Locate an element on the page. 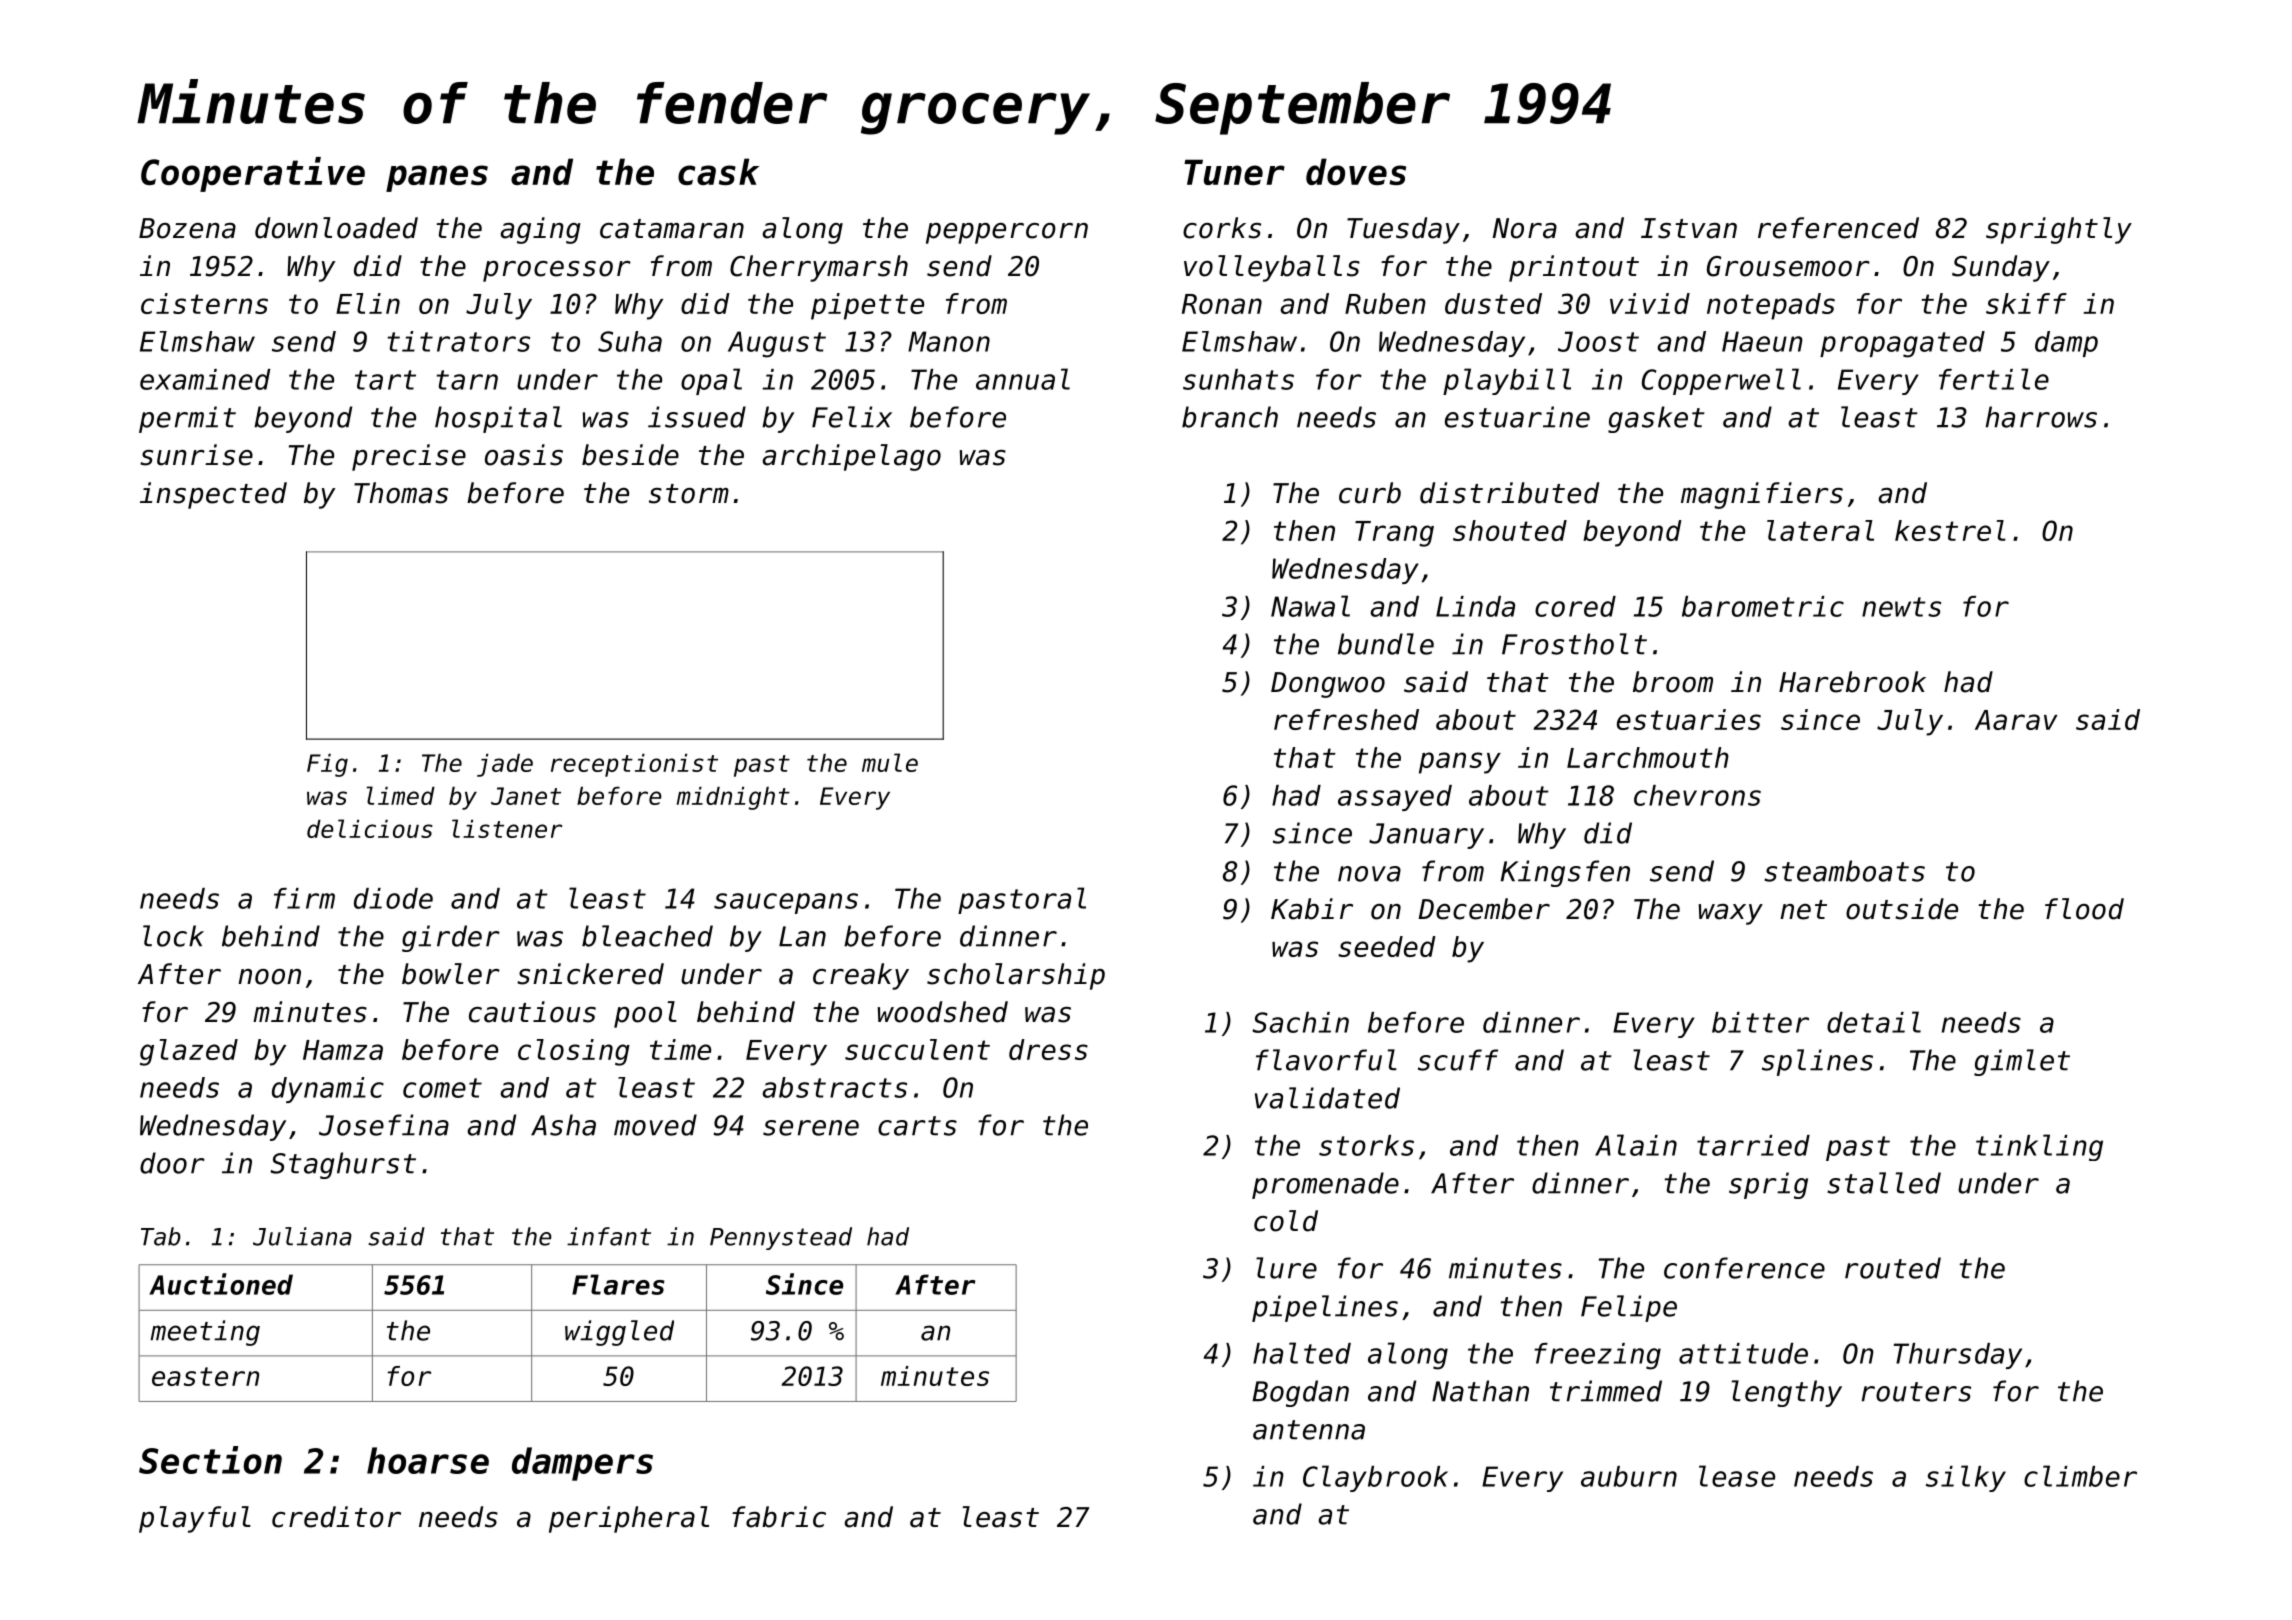 This image has width=2292, height=1620. pipette is located at coordinates (867, 306).
